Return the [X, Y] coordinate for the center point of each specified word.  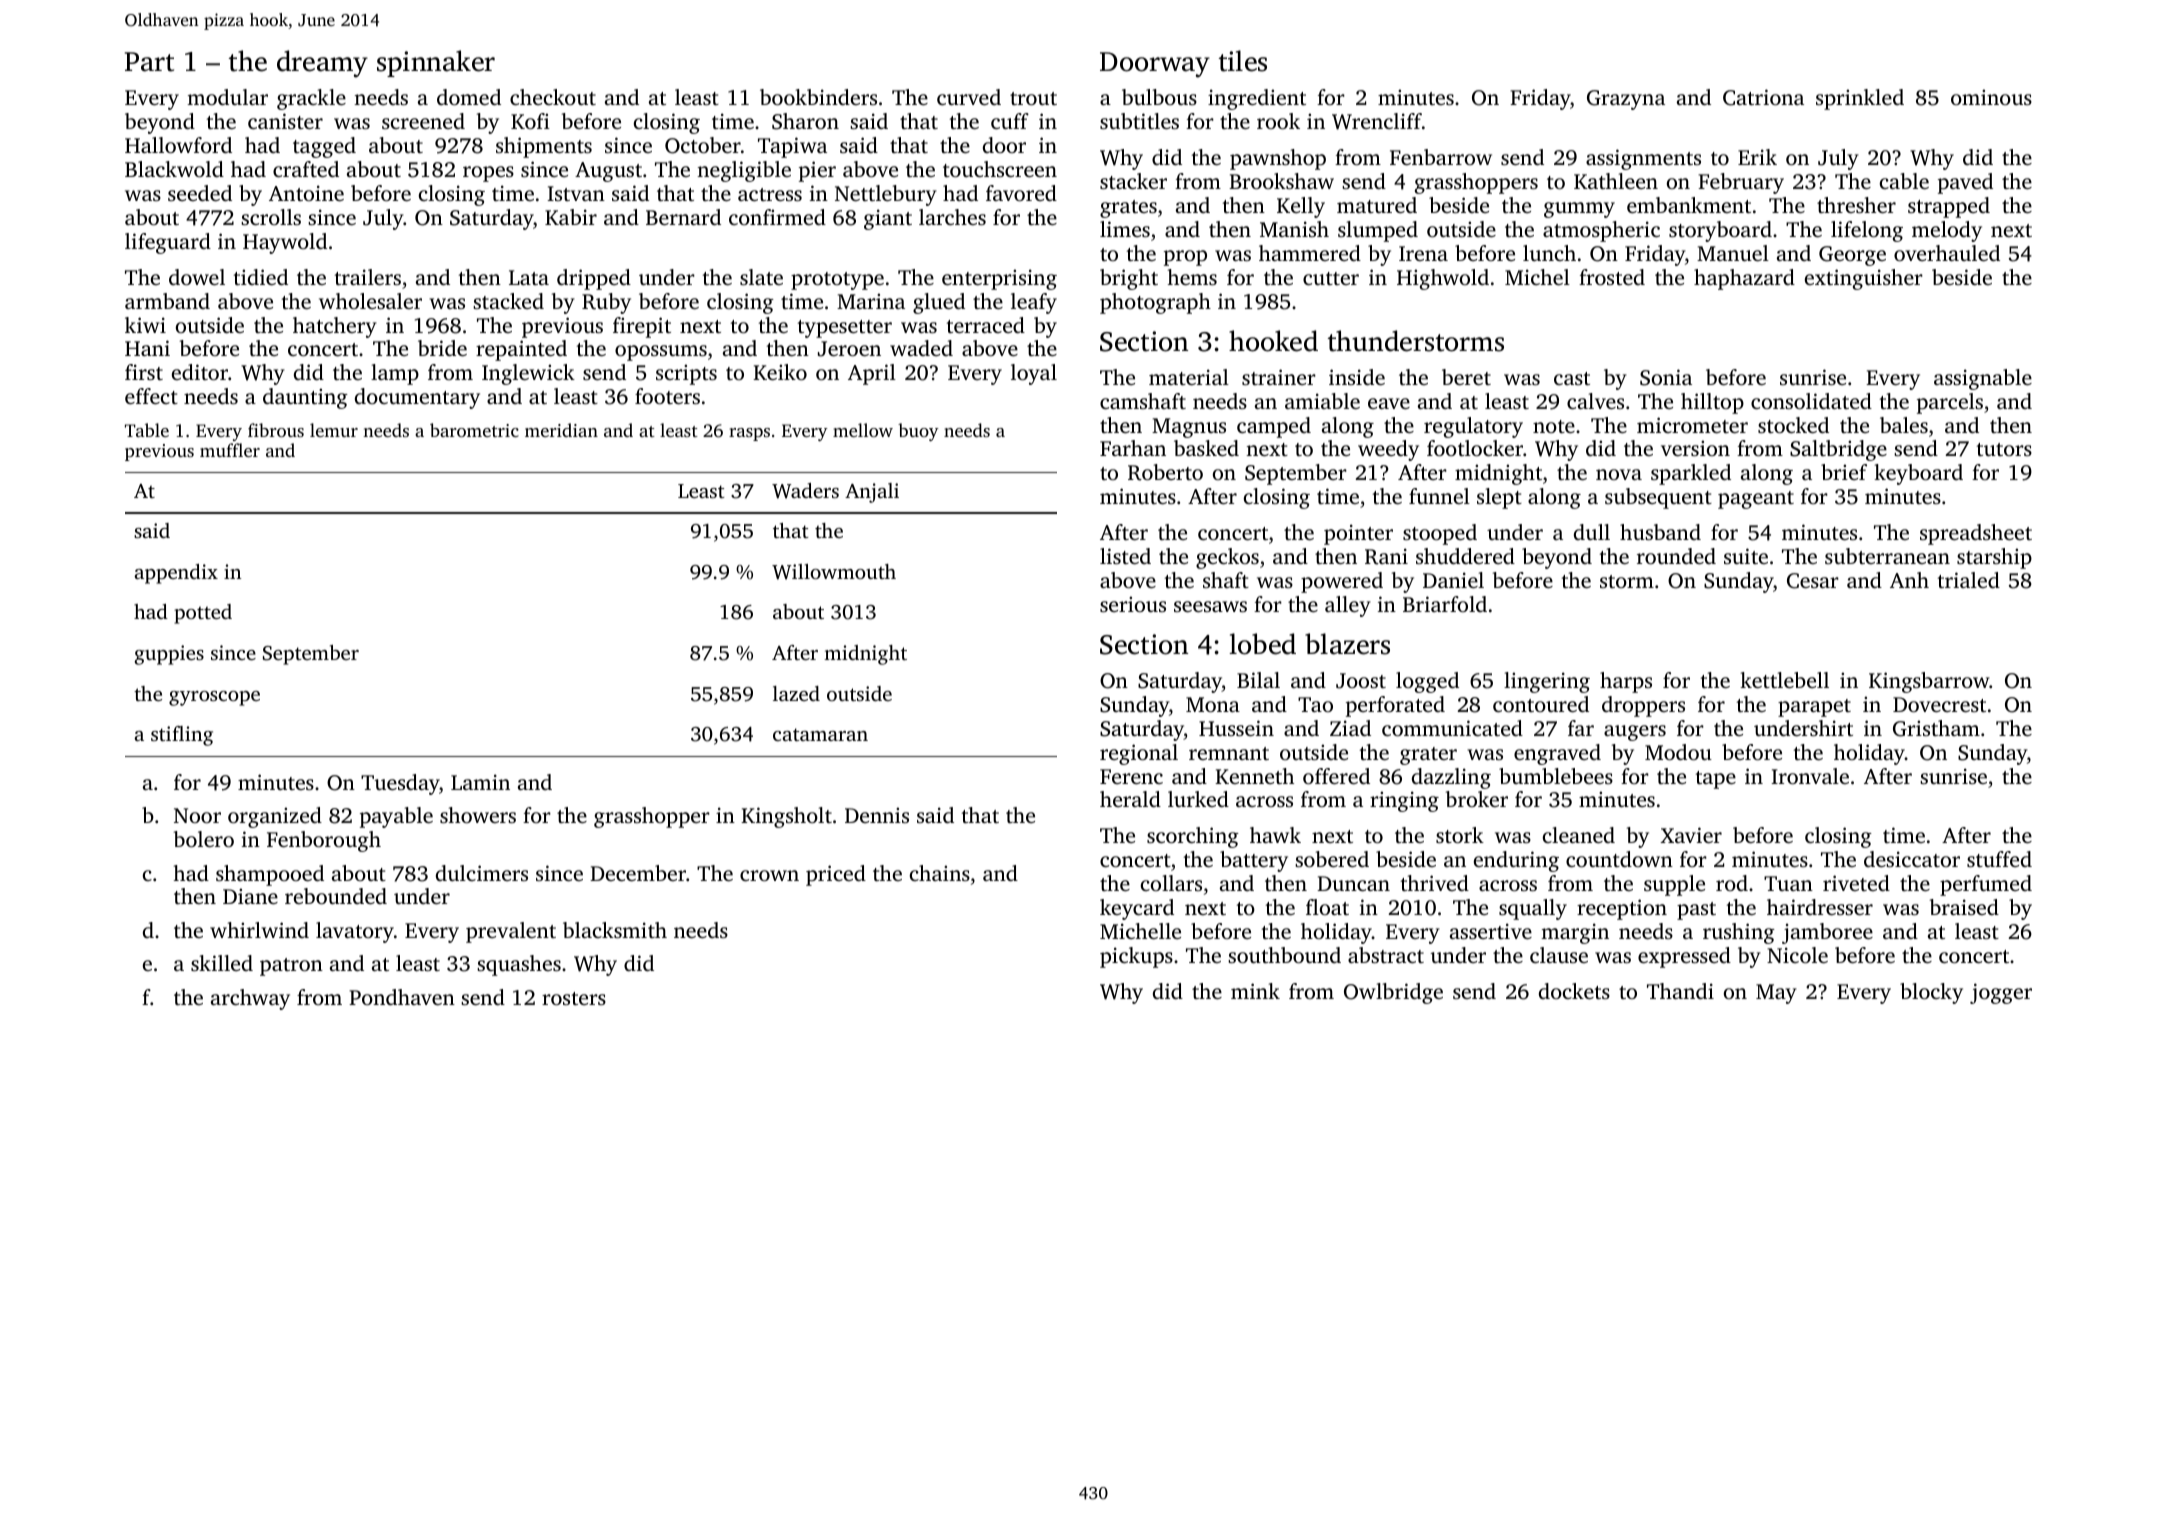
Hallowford [178, 145]
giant [888, 219]
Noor [197, 815]
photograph [1155, 303]
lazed [796, 693]
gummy [1579, 210]
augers [1635, 733]
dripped [594, 279]
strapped [1949, 207]
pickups [1136, 957]
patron [291, 967]
